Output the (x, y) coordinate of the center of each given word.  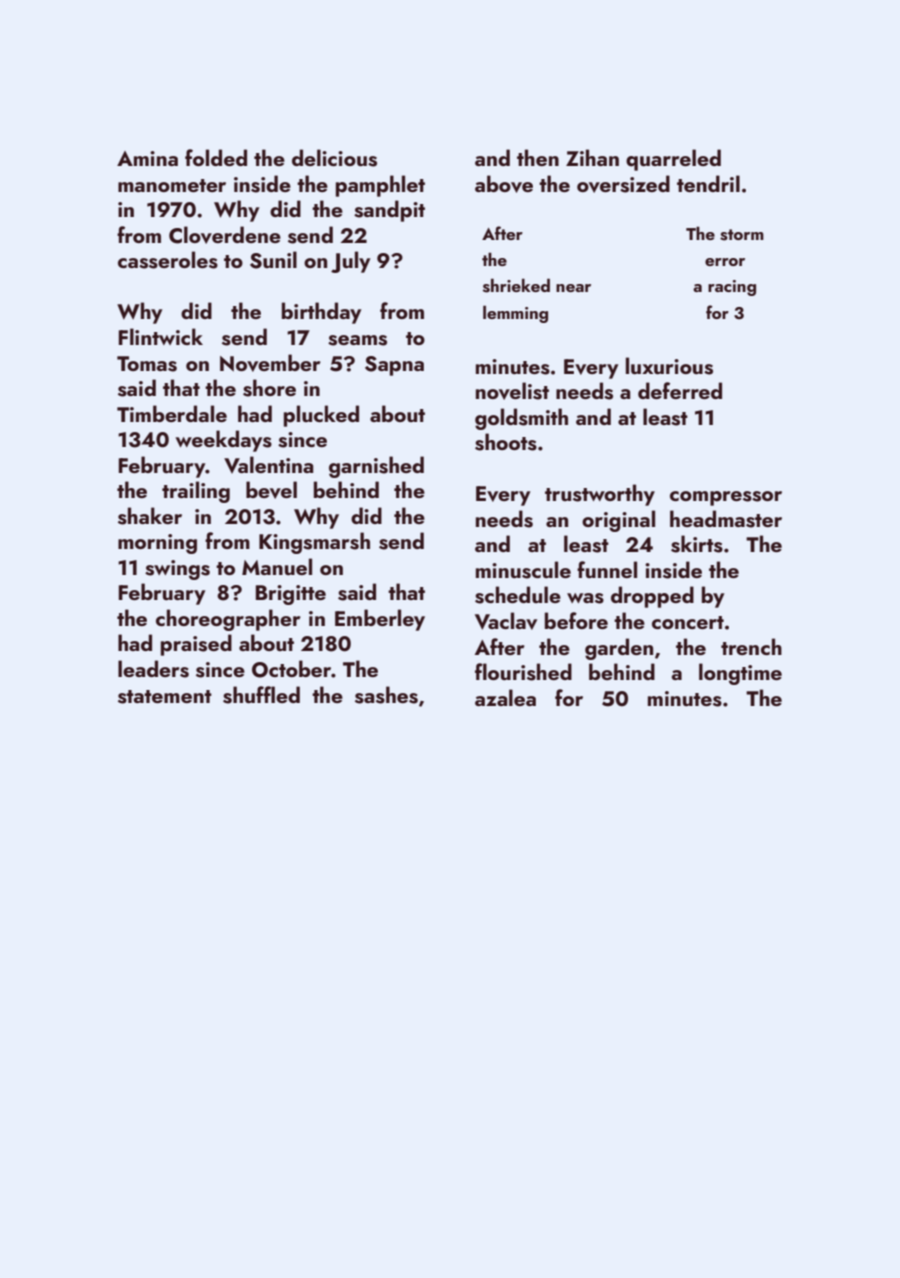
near (573, 288)
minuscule (523, 570)
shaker (150, 516)
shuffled (261, 695)
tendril (708, 183)
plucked (321, 416)
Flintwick (161, 336)
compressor (726, 498)
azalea (505, 697)
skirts (697, 544)
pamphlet (380, 186)
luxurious (669, 366)
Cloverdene (225, 235)
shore (269, 388)
